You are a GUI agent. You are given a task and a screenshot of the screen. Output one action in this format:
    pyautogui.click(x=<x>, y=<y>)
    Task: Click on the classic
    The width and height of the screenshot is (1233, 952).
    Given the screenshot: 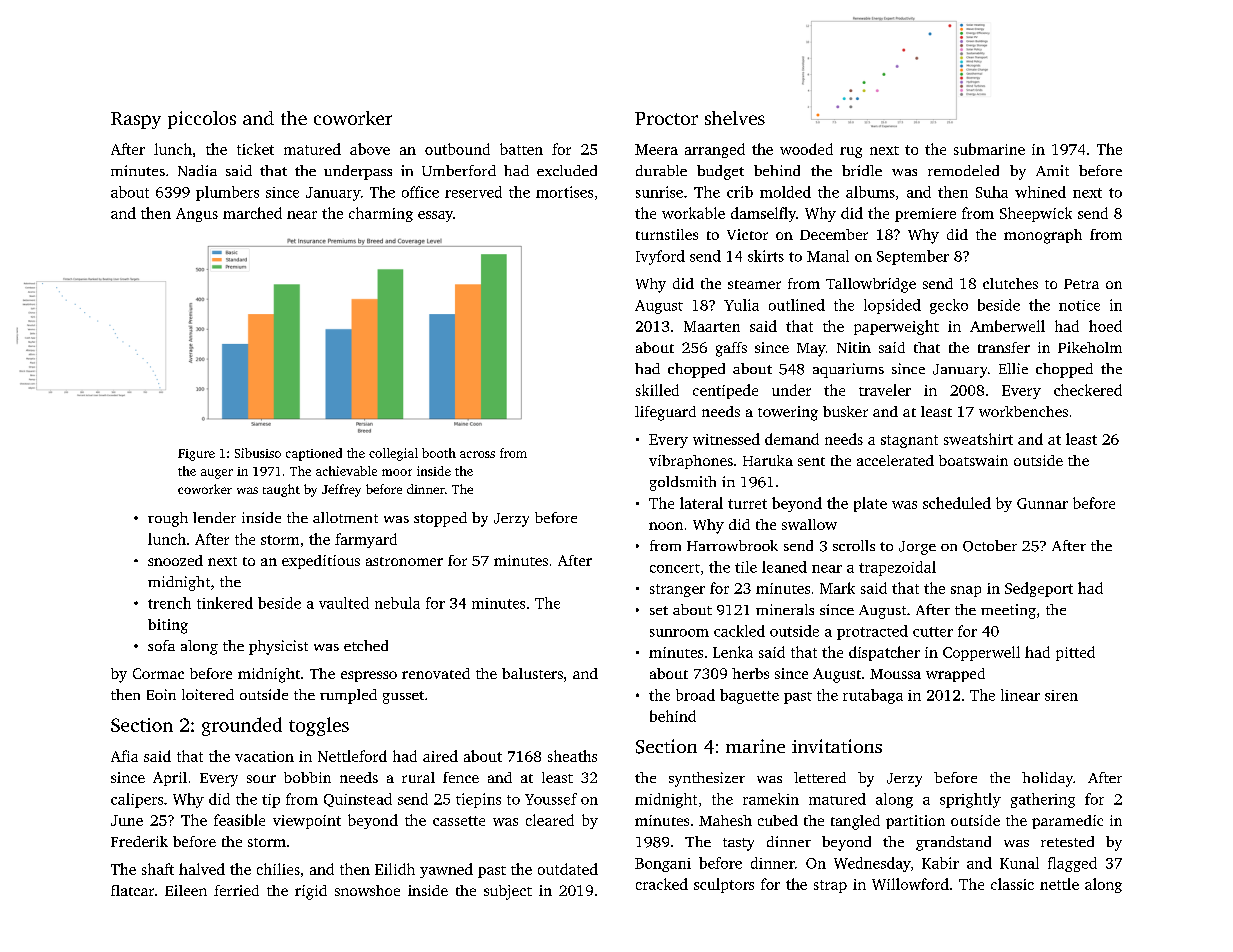 What is the action you would take?
    pyautogui.click(x=1012, y=884)
